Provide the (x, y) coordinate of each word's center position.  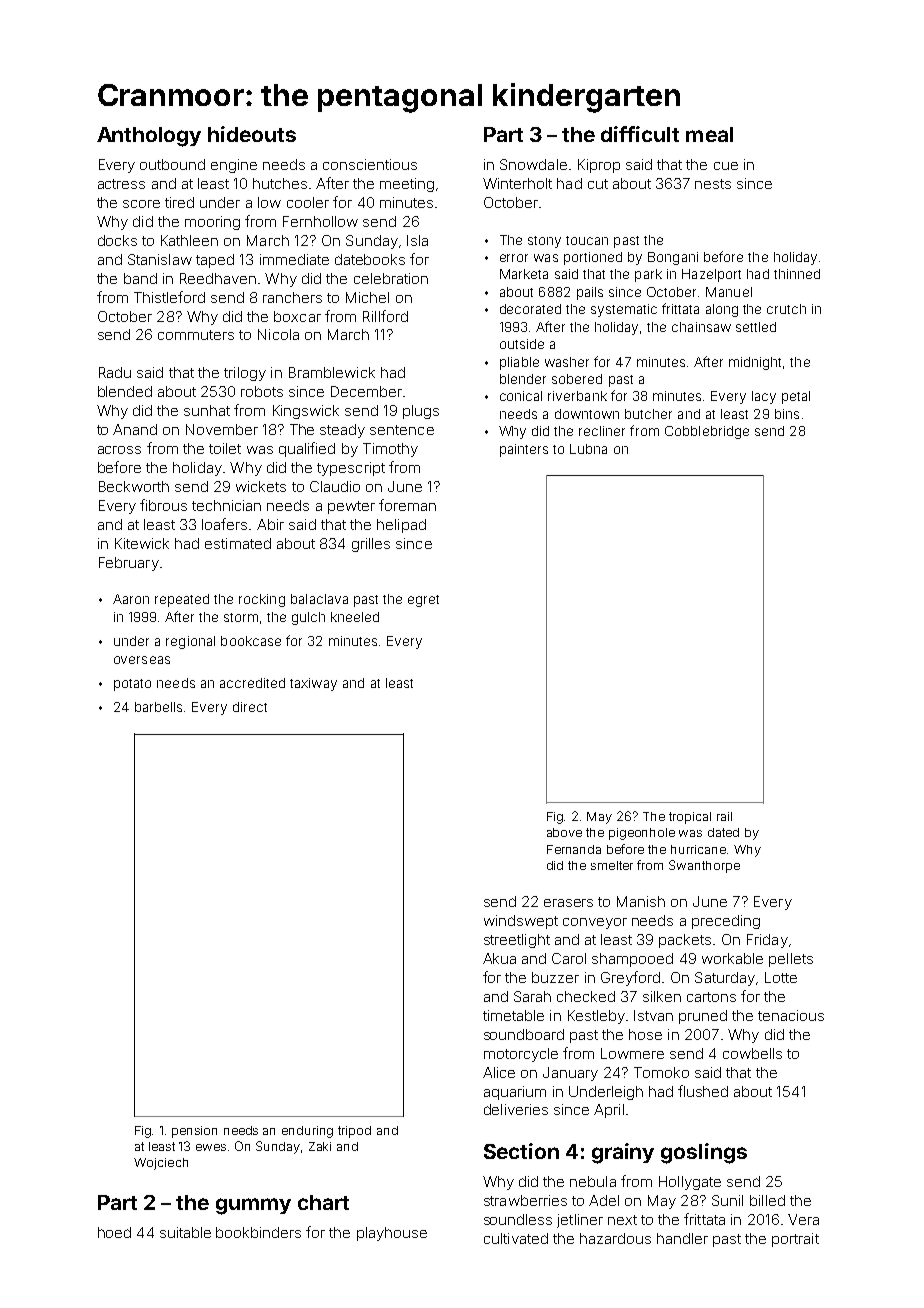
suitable (185, 1232)
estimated (238, 543)
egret (423, 601)
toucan (587, 240)
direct (250, 707)
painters (524, 450)
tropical (690, 818)
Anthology (149, 137)
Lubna (588, 449)
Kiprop (599, 166)
